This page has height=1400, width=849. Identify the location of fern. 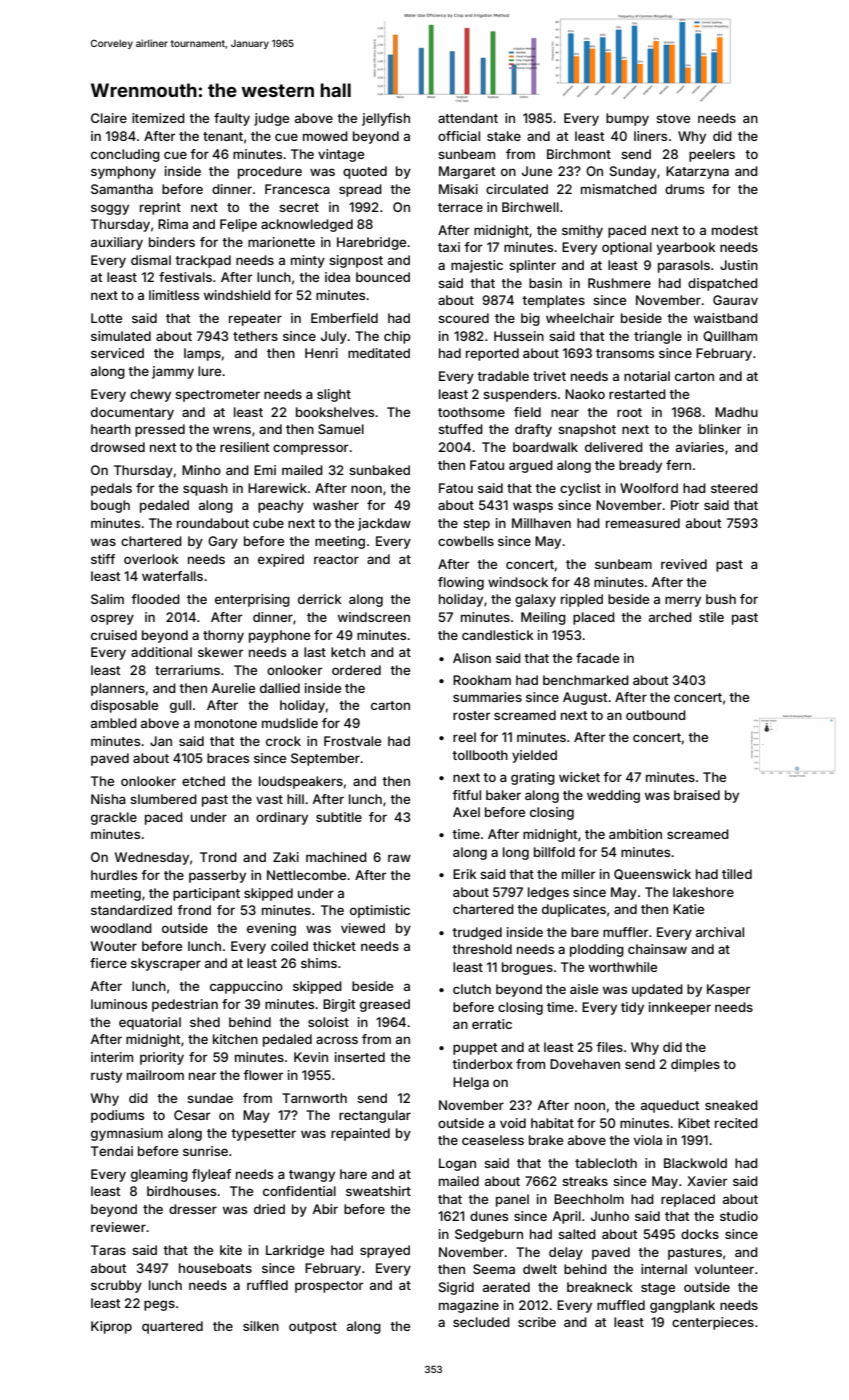
(678, 465).
